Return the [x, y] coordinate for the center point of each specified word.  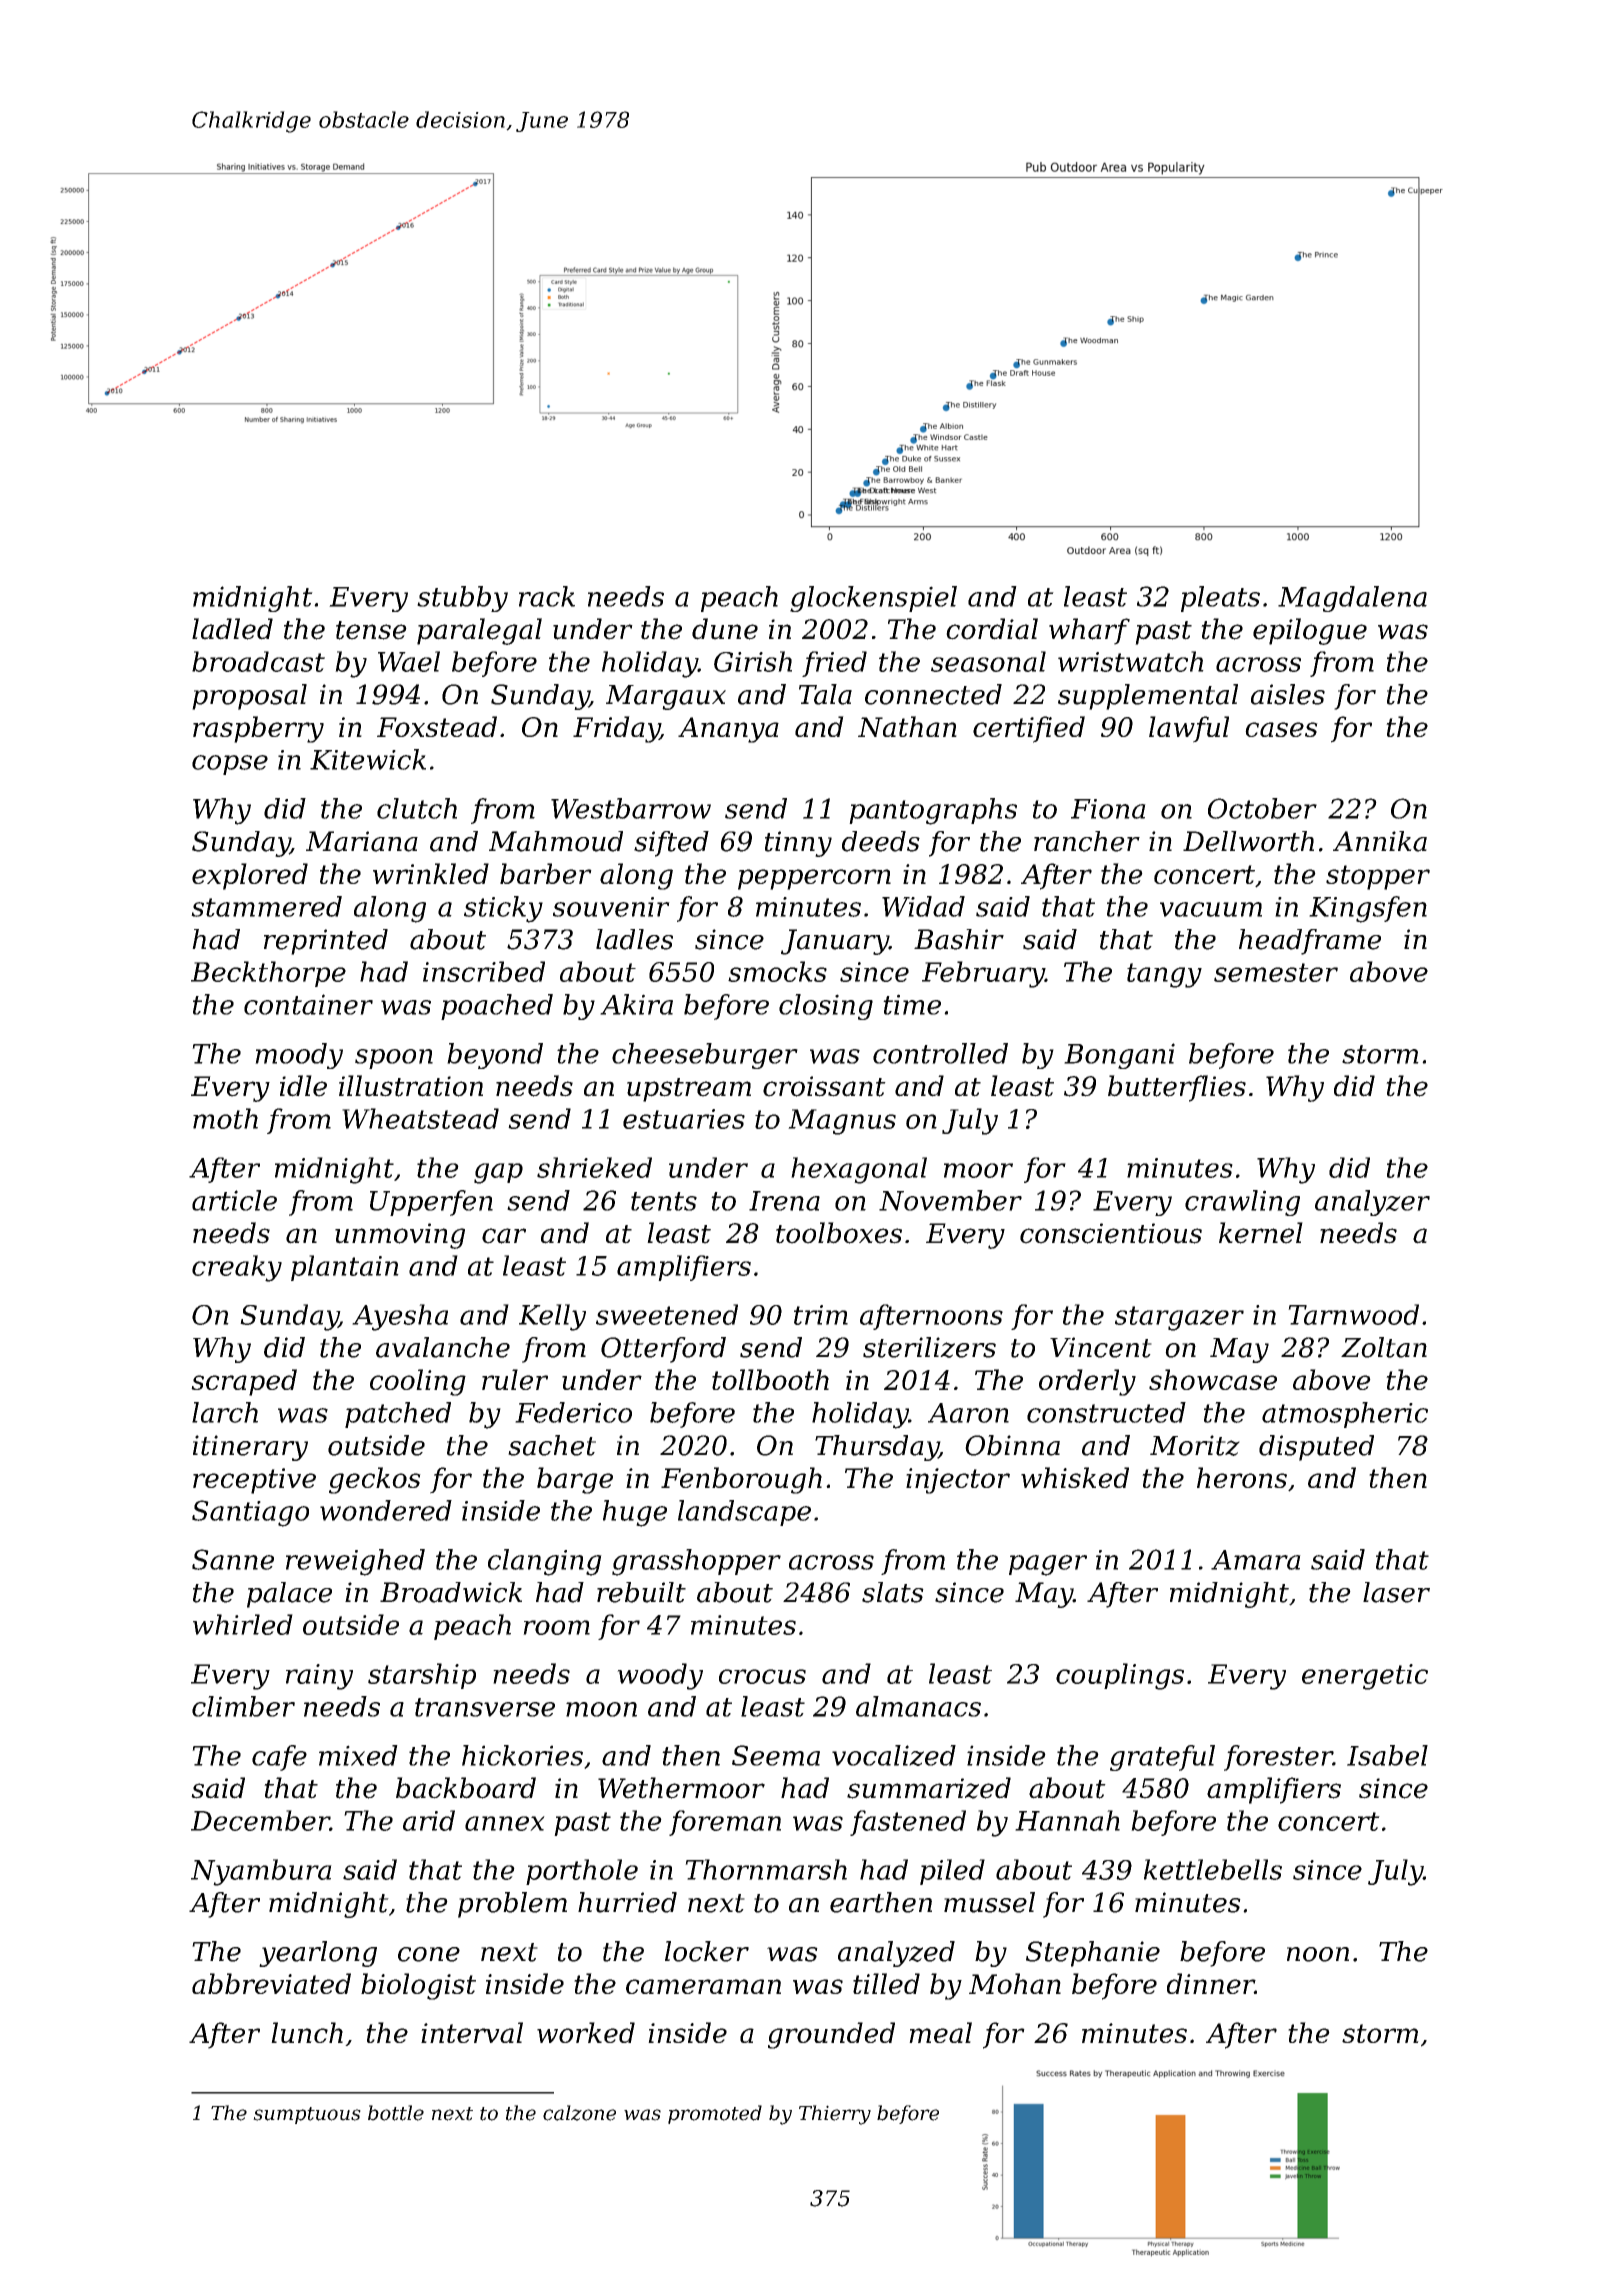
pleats [1220, 599]
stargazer [1179, 1318]
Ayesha [400, 1317]
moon [601, 1709]
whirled [243, 1624]
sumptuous [307, 2115]
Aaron [968, 1413]
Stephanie [1093, 1954]
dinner [1211, 1983]
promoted [715, 2114]
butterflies [1177, 1088]
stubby [462, 599]
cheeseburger [705, 1056]
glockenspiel [873, 599]
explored [250, 876]
